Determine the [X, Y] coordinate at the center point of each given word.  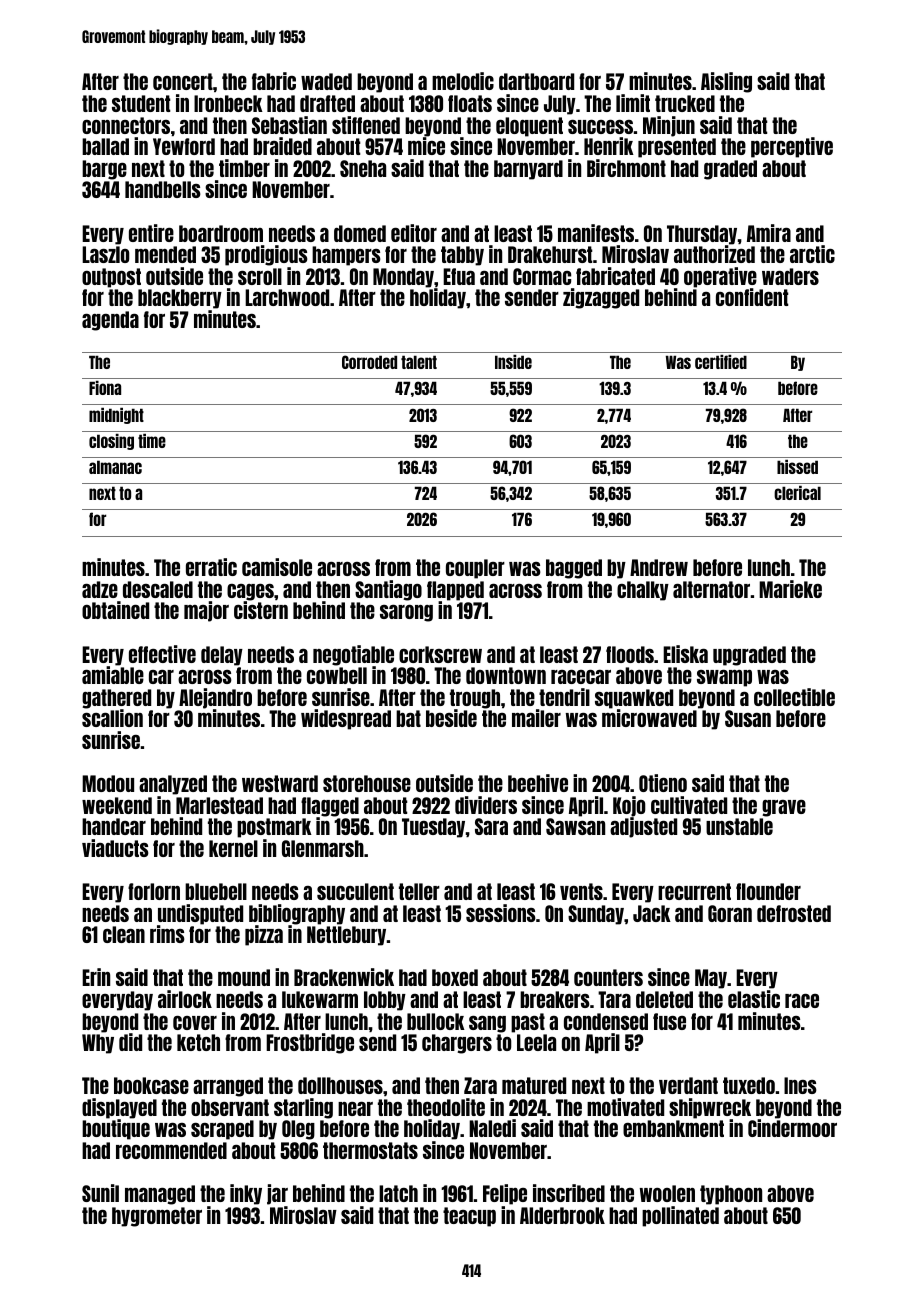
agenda [110, 321]
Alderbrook [562, 1215]
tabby [462, 256]
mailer [536, 718]
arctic [812, 254]
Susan [748, 718]
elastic [754, 999]
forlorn [154, 891]
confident [752, 297]
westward [280, 783]
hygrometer [157, 1217]
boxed [455, 977]
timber [244, 168]
